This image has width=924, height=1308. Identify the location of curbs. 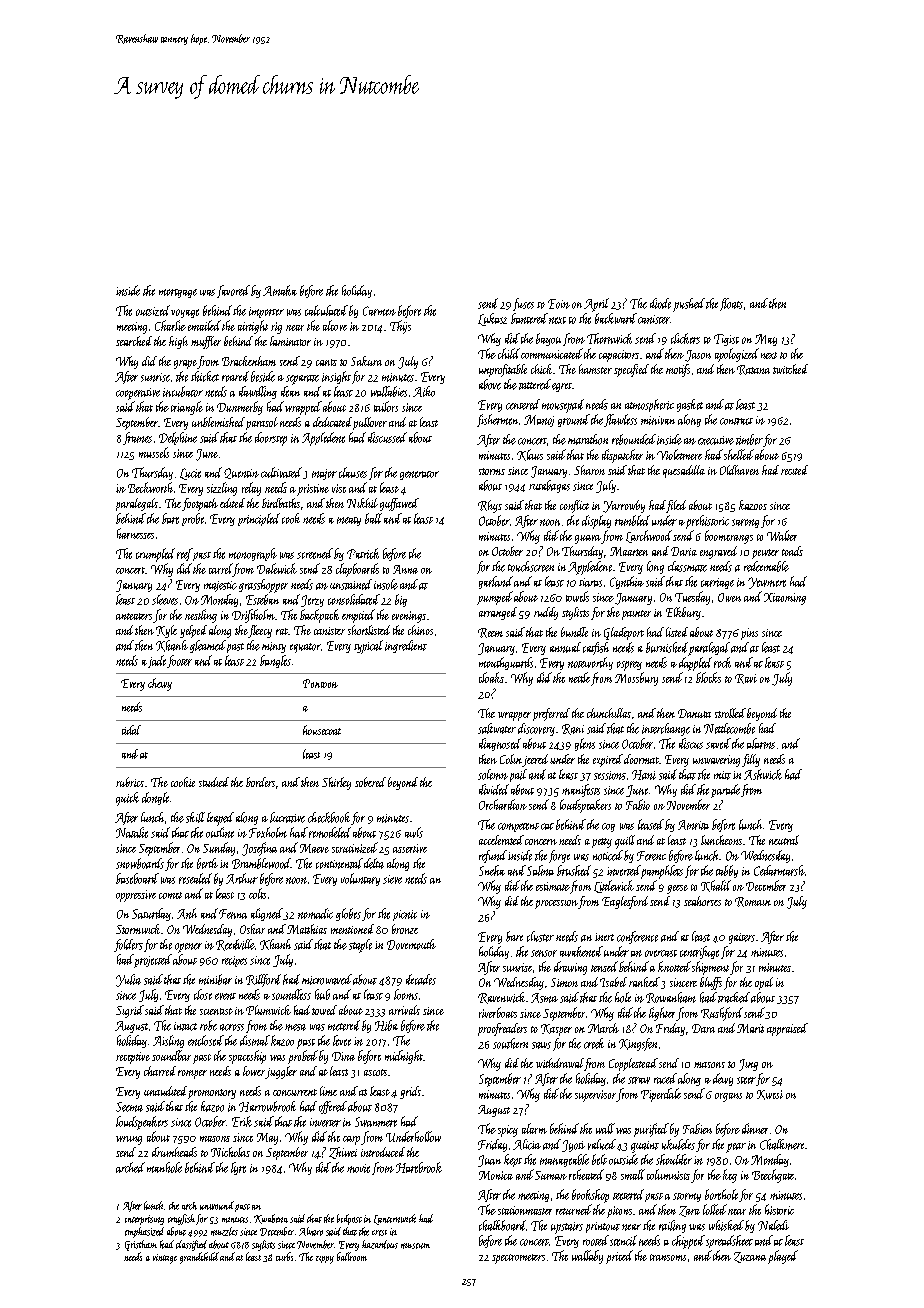
(284, 1256).
